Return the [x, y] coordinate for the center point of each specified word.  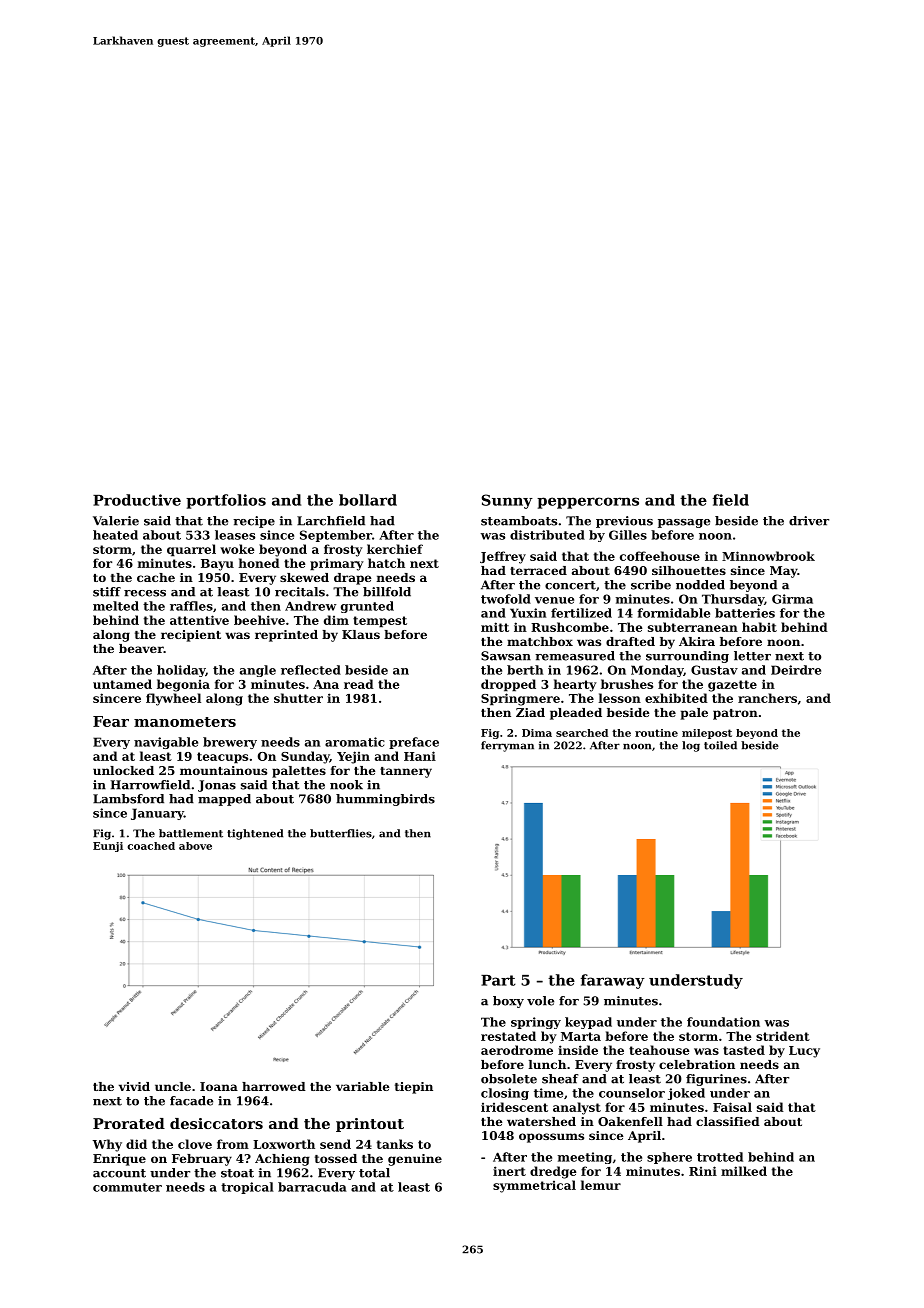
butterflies [341, 833]
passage [684, 523]
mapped [224, 800]
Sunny [507, 501]
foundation [723, 1022]
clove [195, 1144]
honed [259, 563]
